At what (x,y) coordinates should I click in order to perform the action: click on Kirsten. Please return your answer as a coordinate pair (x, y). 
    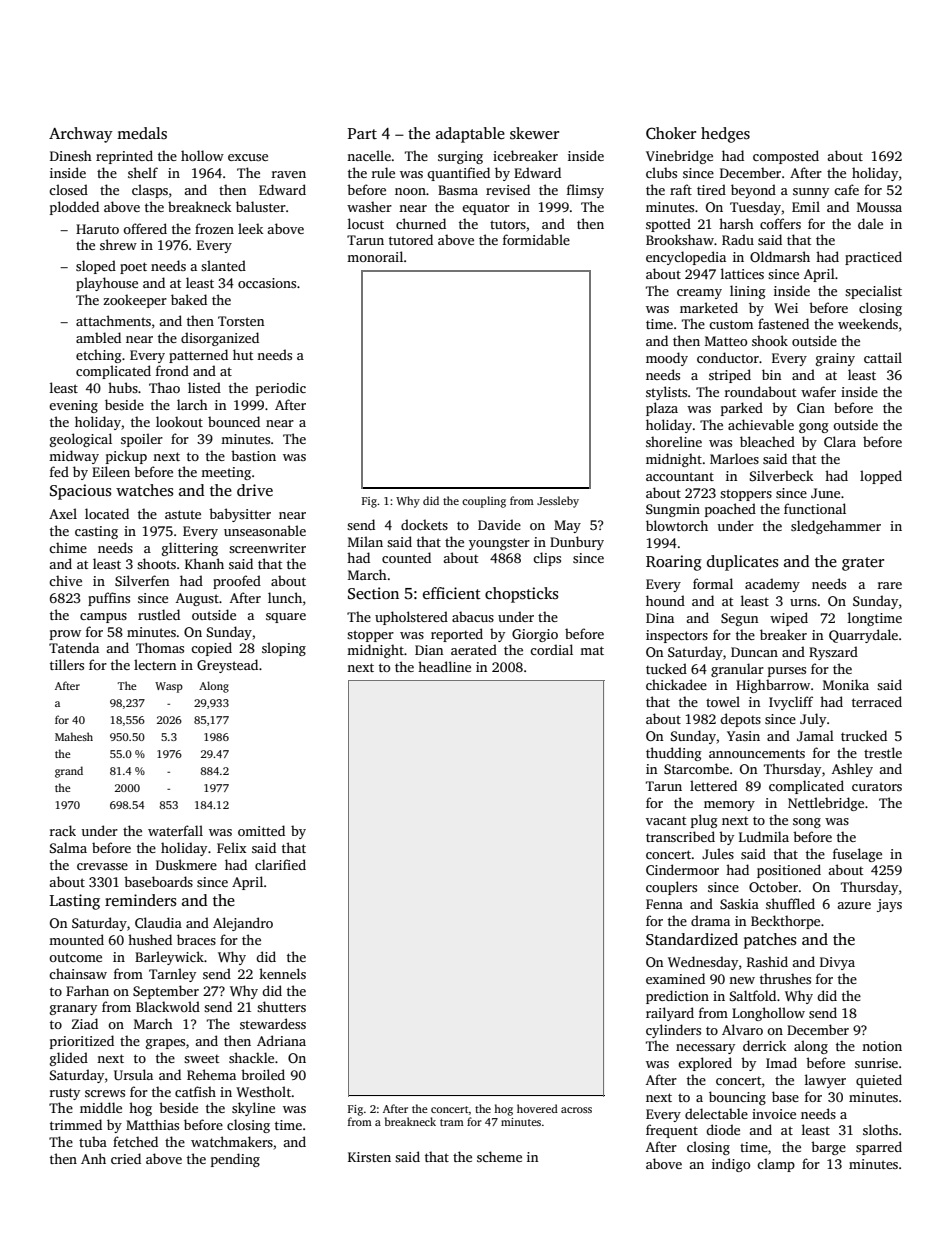
    Looking at the image, I should click on (369, 1157).
